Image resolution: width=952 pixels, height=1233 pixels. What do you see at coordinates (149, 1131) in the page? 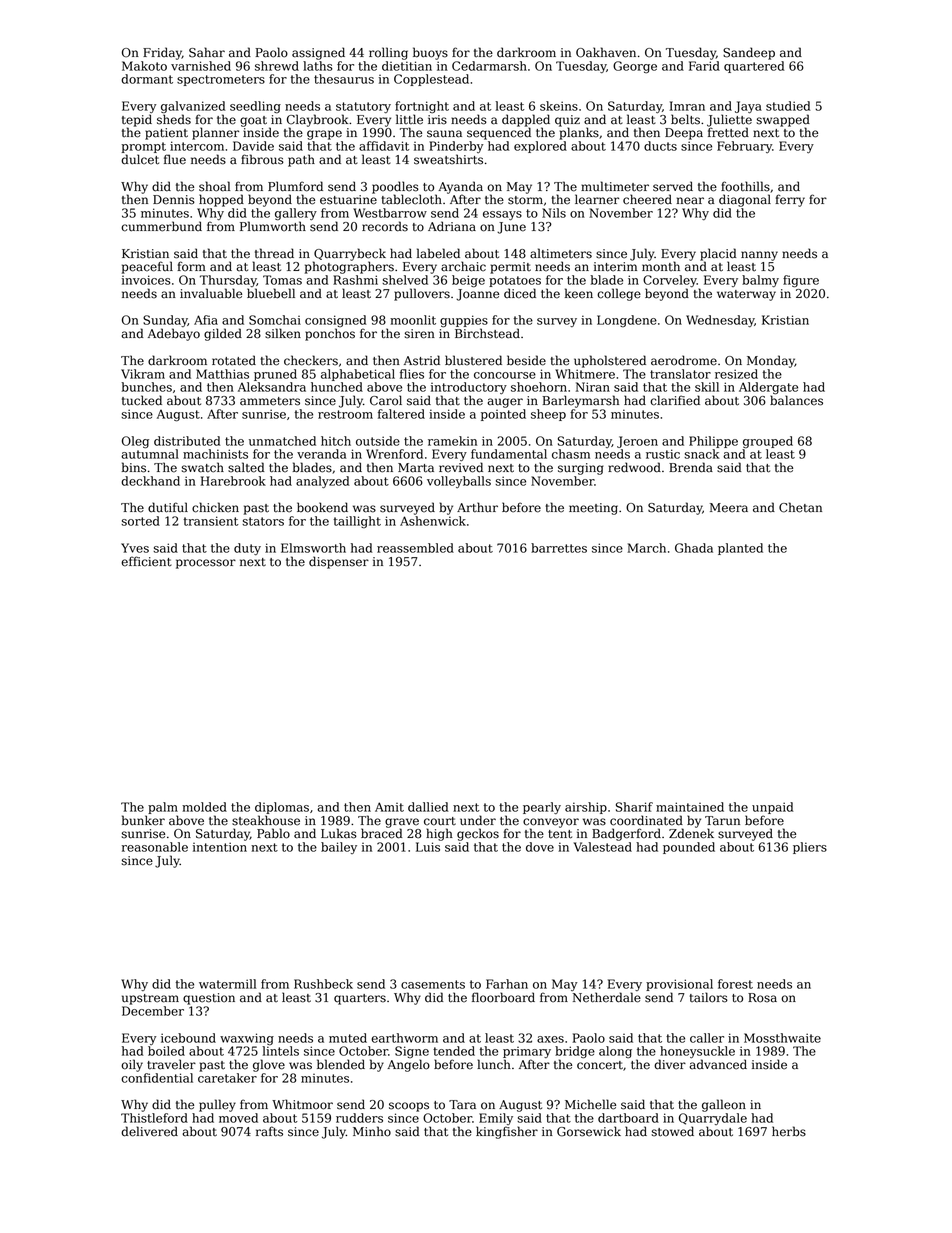
I see `delivered` at bounding box center [149, 1131].
